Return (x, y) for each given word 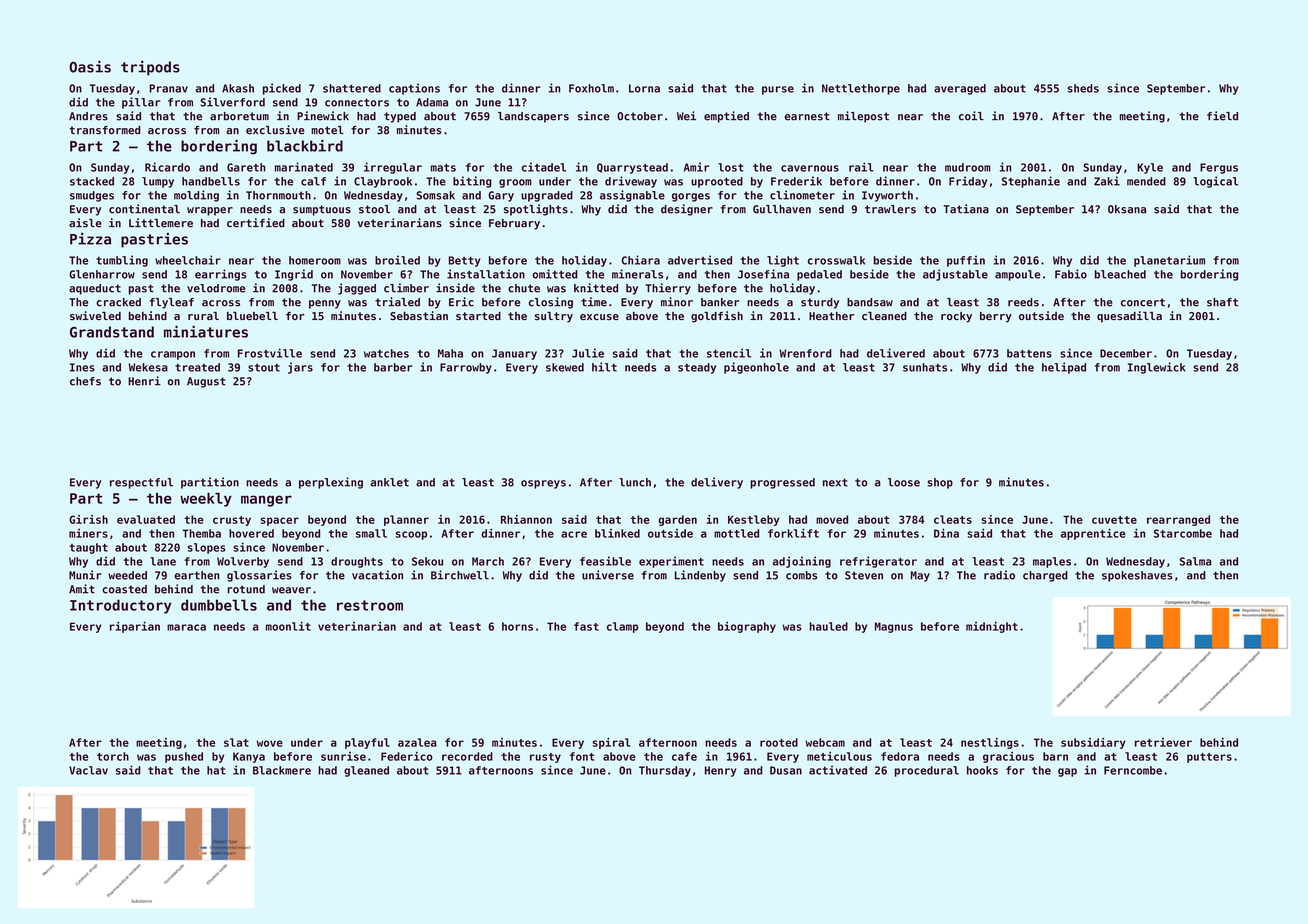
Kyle (1150, 168)
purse (778, 90)
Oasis (90, 66)
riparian (135, 627)
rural (203, 316)
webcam (825, 742)
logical (1215, 182)
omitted (555, 274)
